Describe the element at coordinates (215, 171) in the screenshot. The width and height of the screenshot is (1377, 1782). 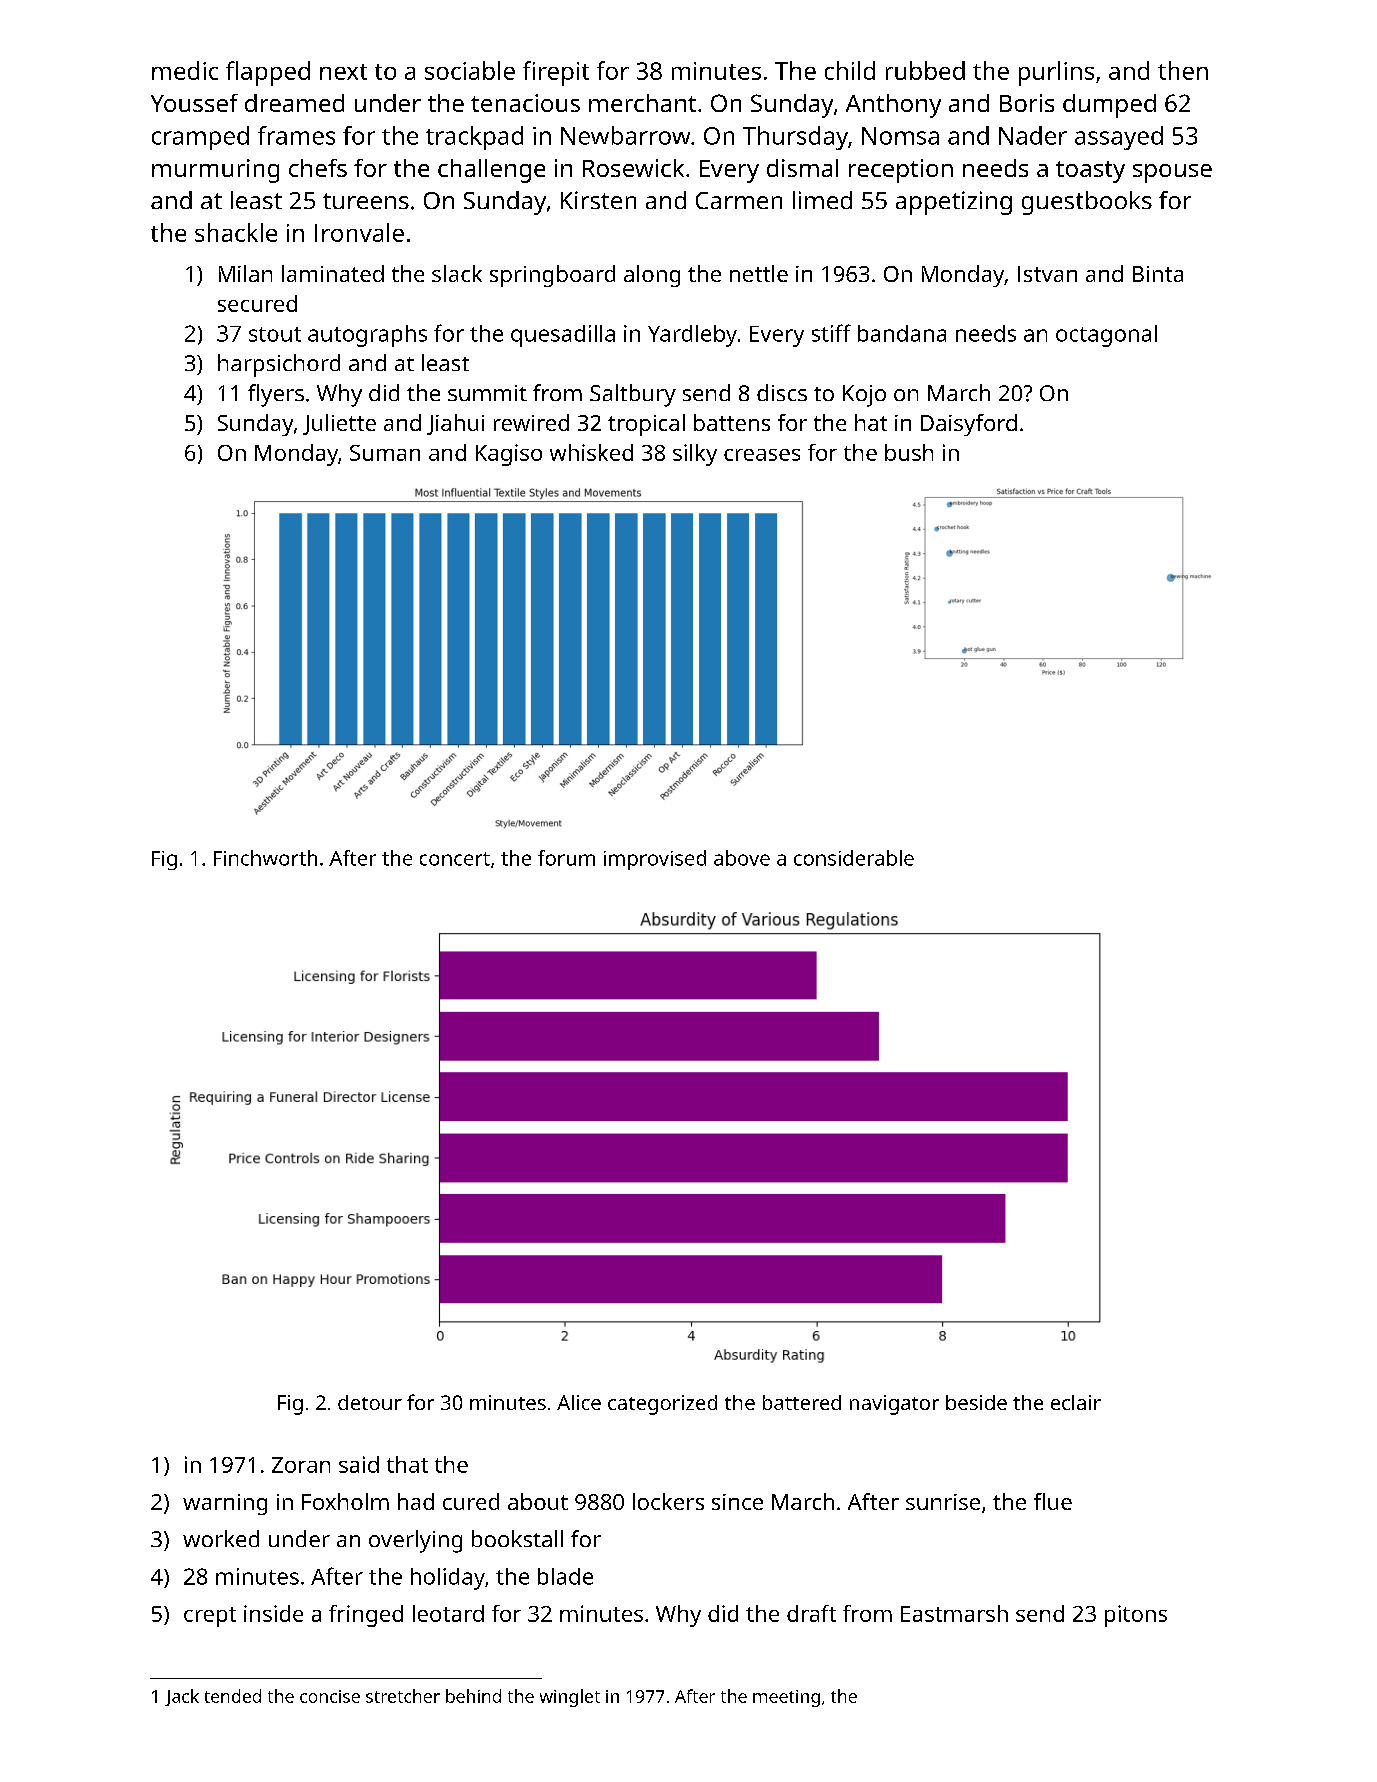
I see `murmuring` at that location.
